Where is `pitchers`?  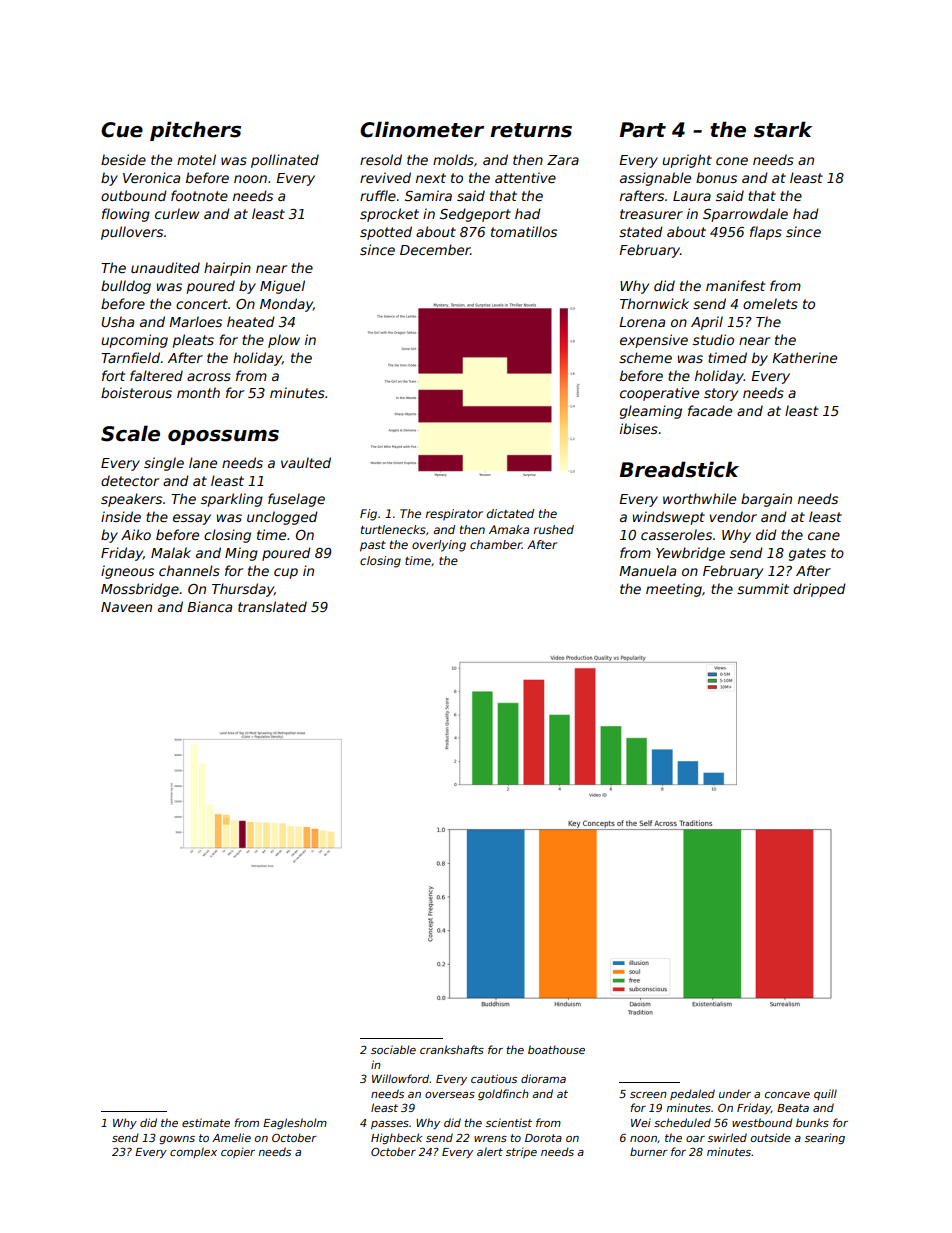 pitchers is located at coordinates (195, 131).
